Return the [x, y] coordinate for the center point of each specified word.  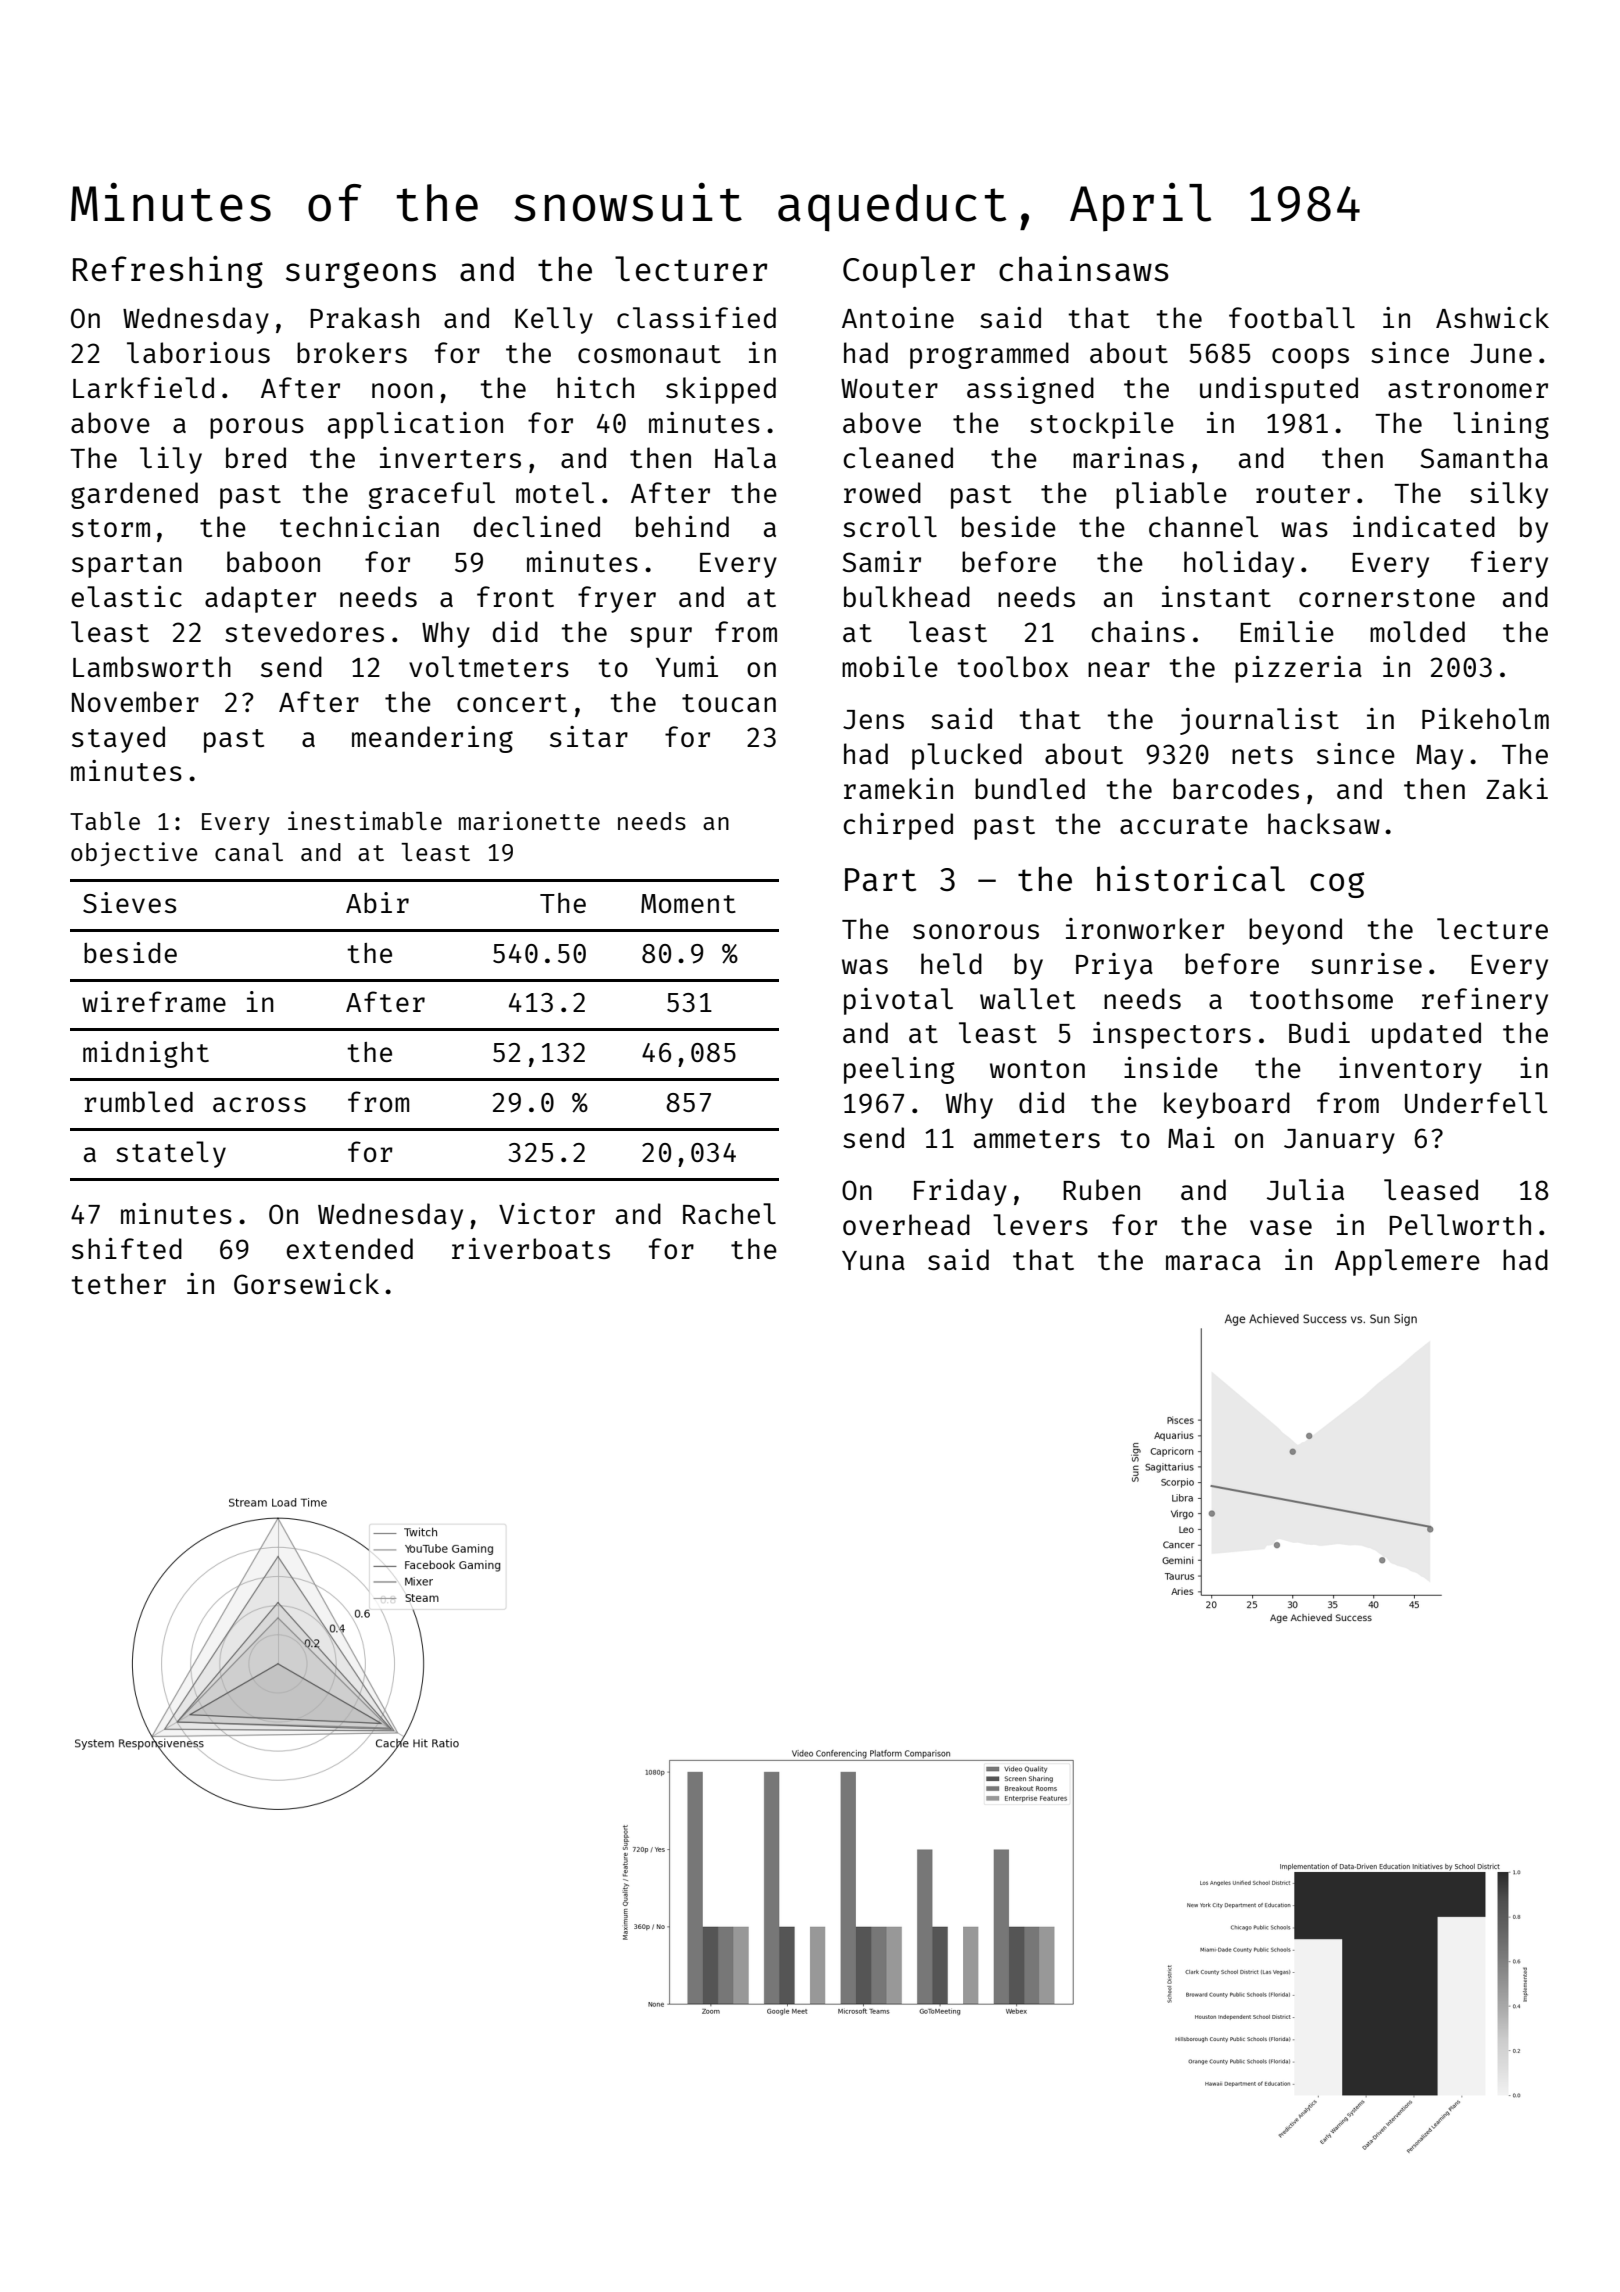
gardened [134, 495]
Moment [688, 903]
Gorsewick [306, 1283]
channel [1203, 526]
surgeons [361, 275]
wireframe [154, 1001]
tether [118, 1283]
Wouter [889, 388]
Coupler [909, 272]
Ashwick [1492, 317]
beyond [1295, 931]
